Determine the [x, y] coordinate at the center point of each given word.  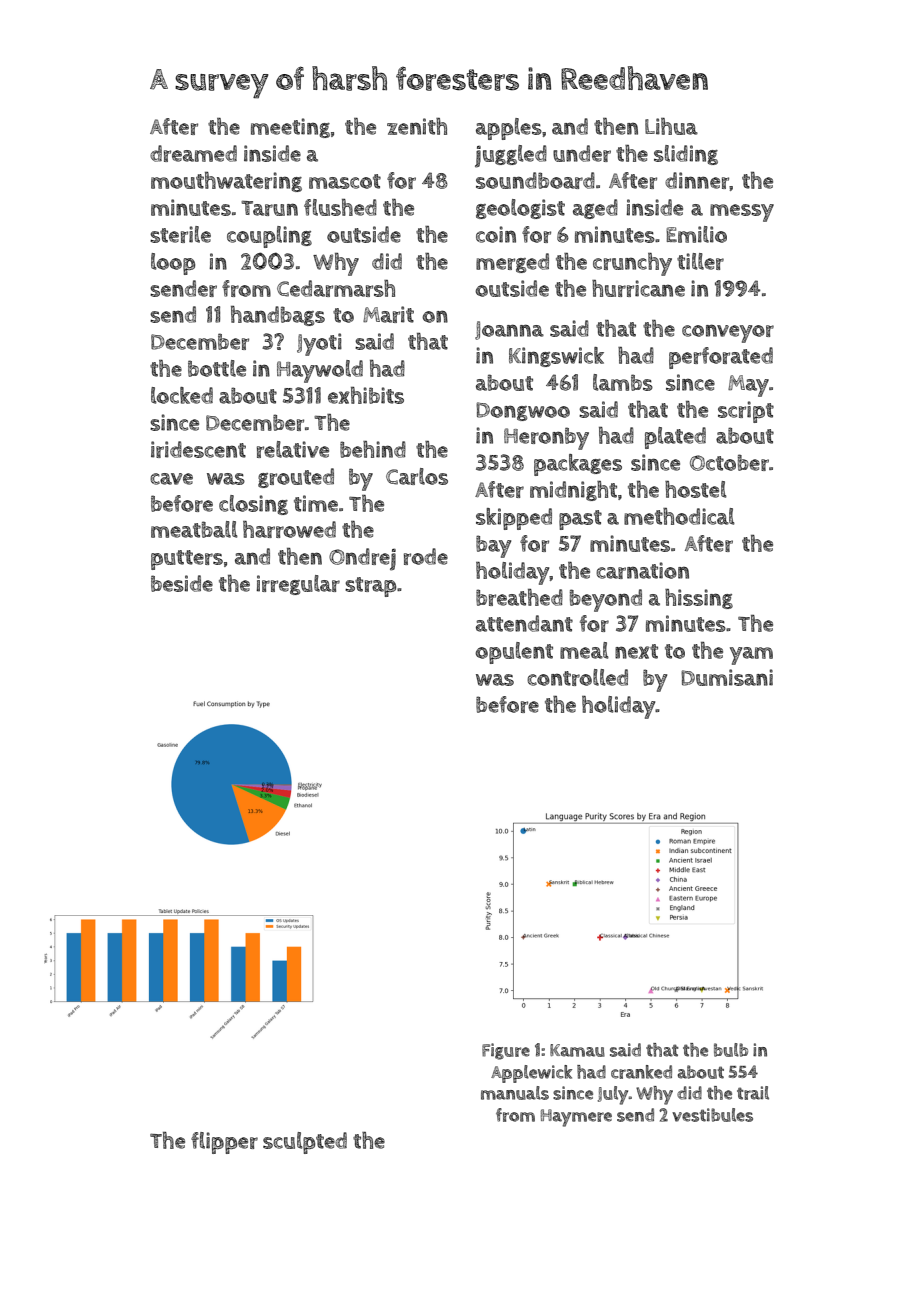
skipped [514, 519]
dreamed [193, 153]
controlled [577, 677]
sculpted [305, 1143]
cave [171, 479]
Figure [506, 1051]
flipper [224, 1143]
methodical [679, 516]
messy [742, 213]
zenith [417, 126]
